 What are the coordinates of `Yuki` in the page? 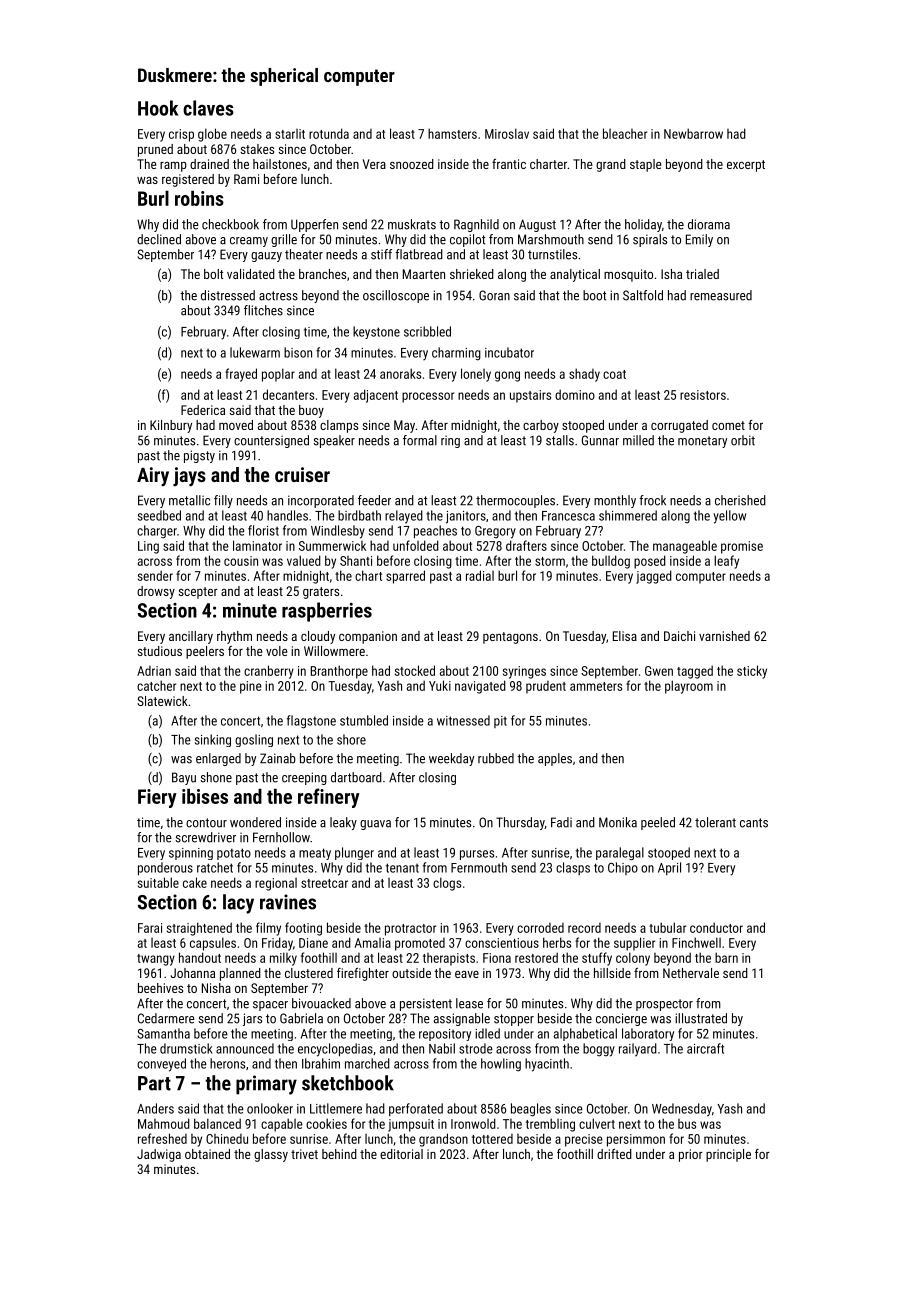 It's located at (440, 685).
